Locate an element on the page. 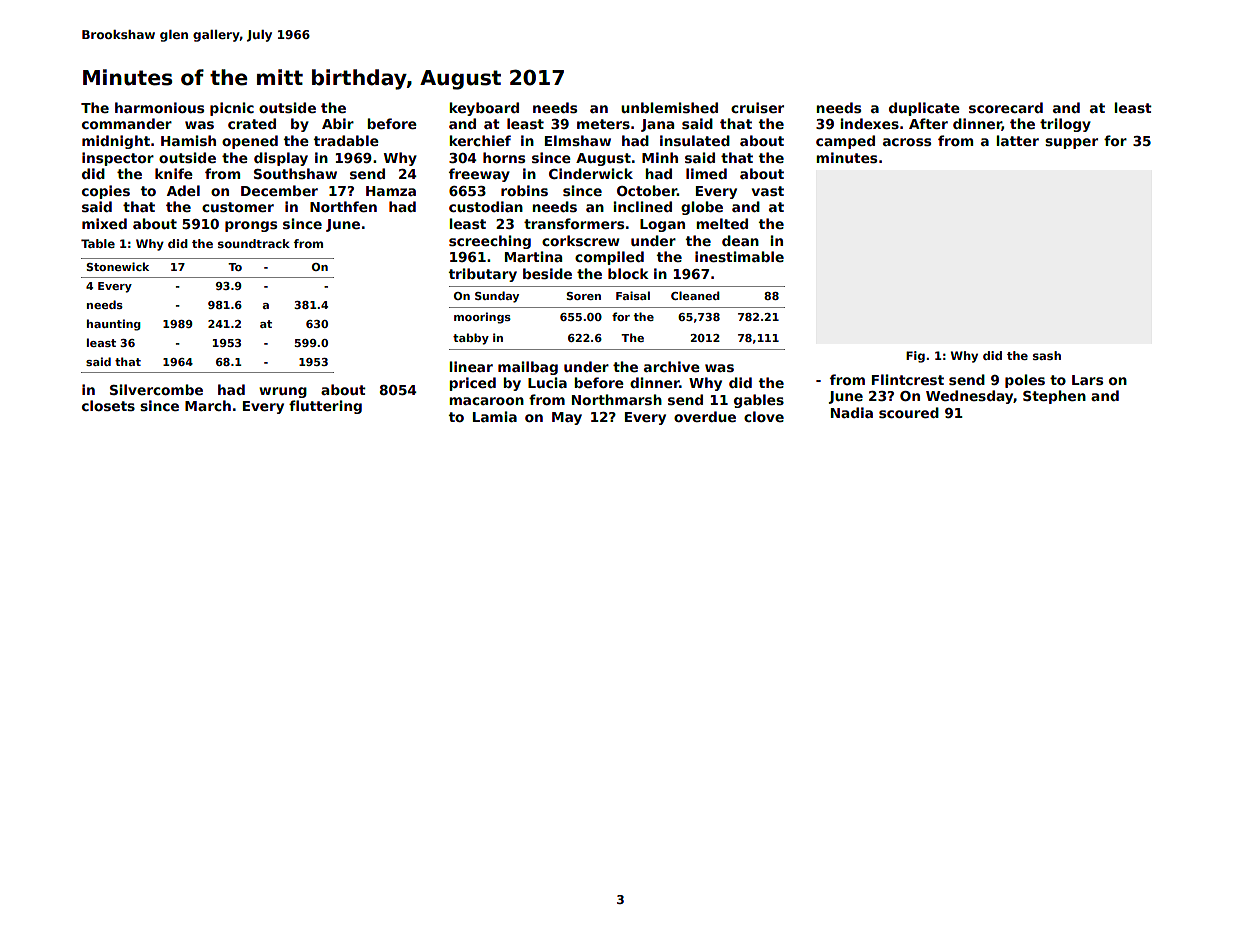 The height and width of the image is (952, 1233). priced is located at coordinates (472, 384).
